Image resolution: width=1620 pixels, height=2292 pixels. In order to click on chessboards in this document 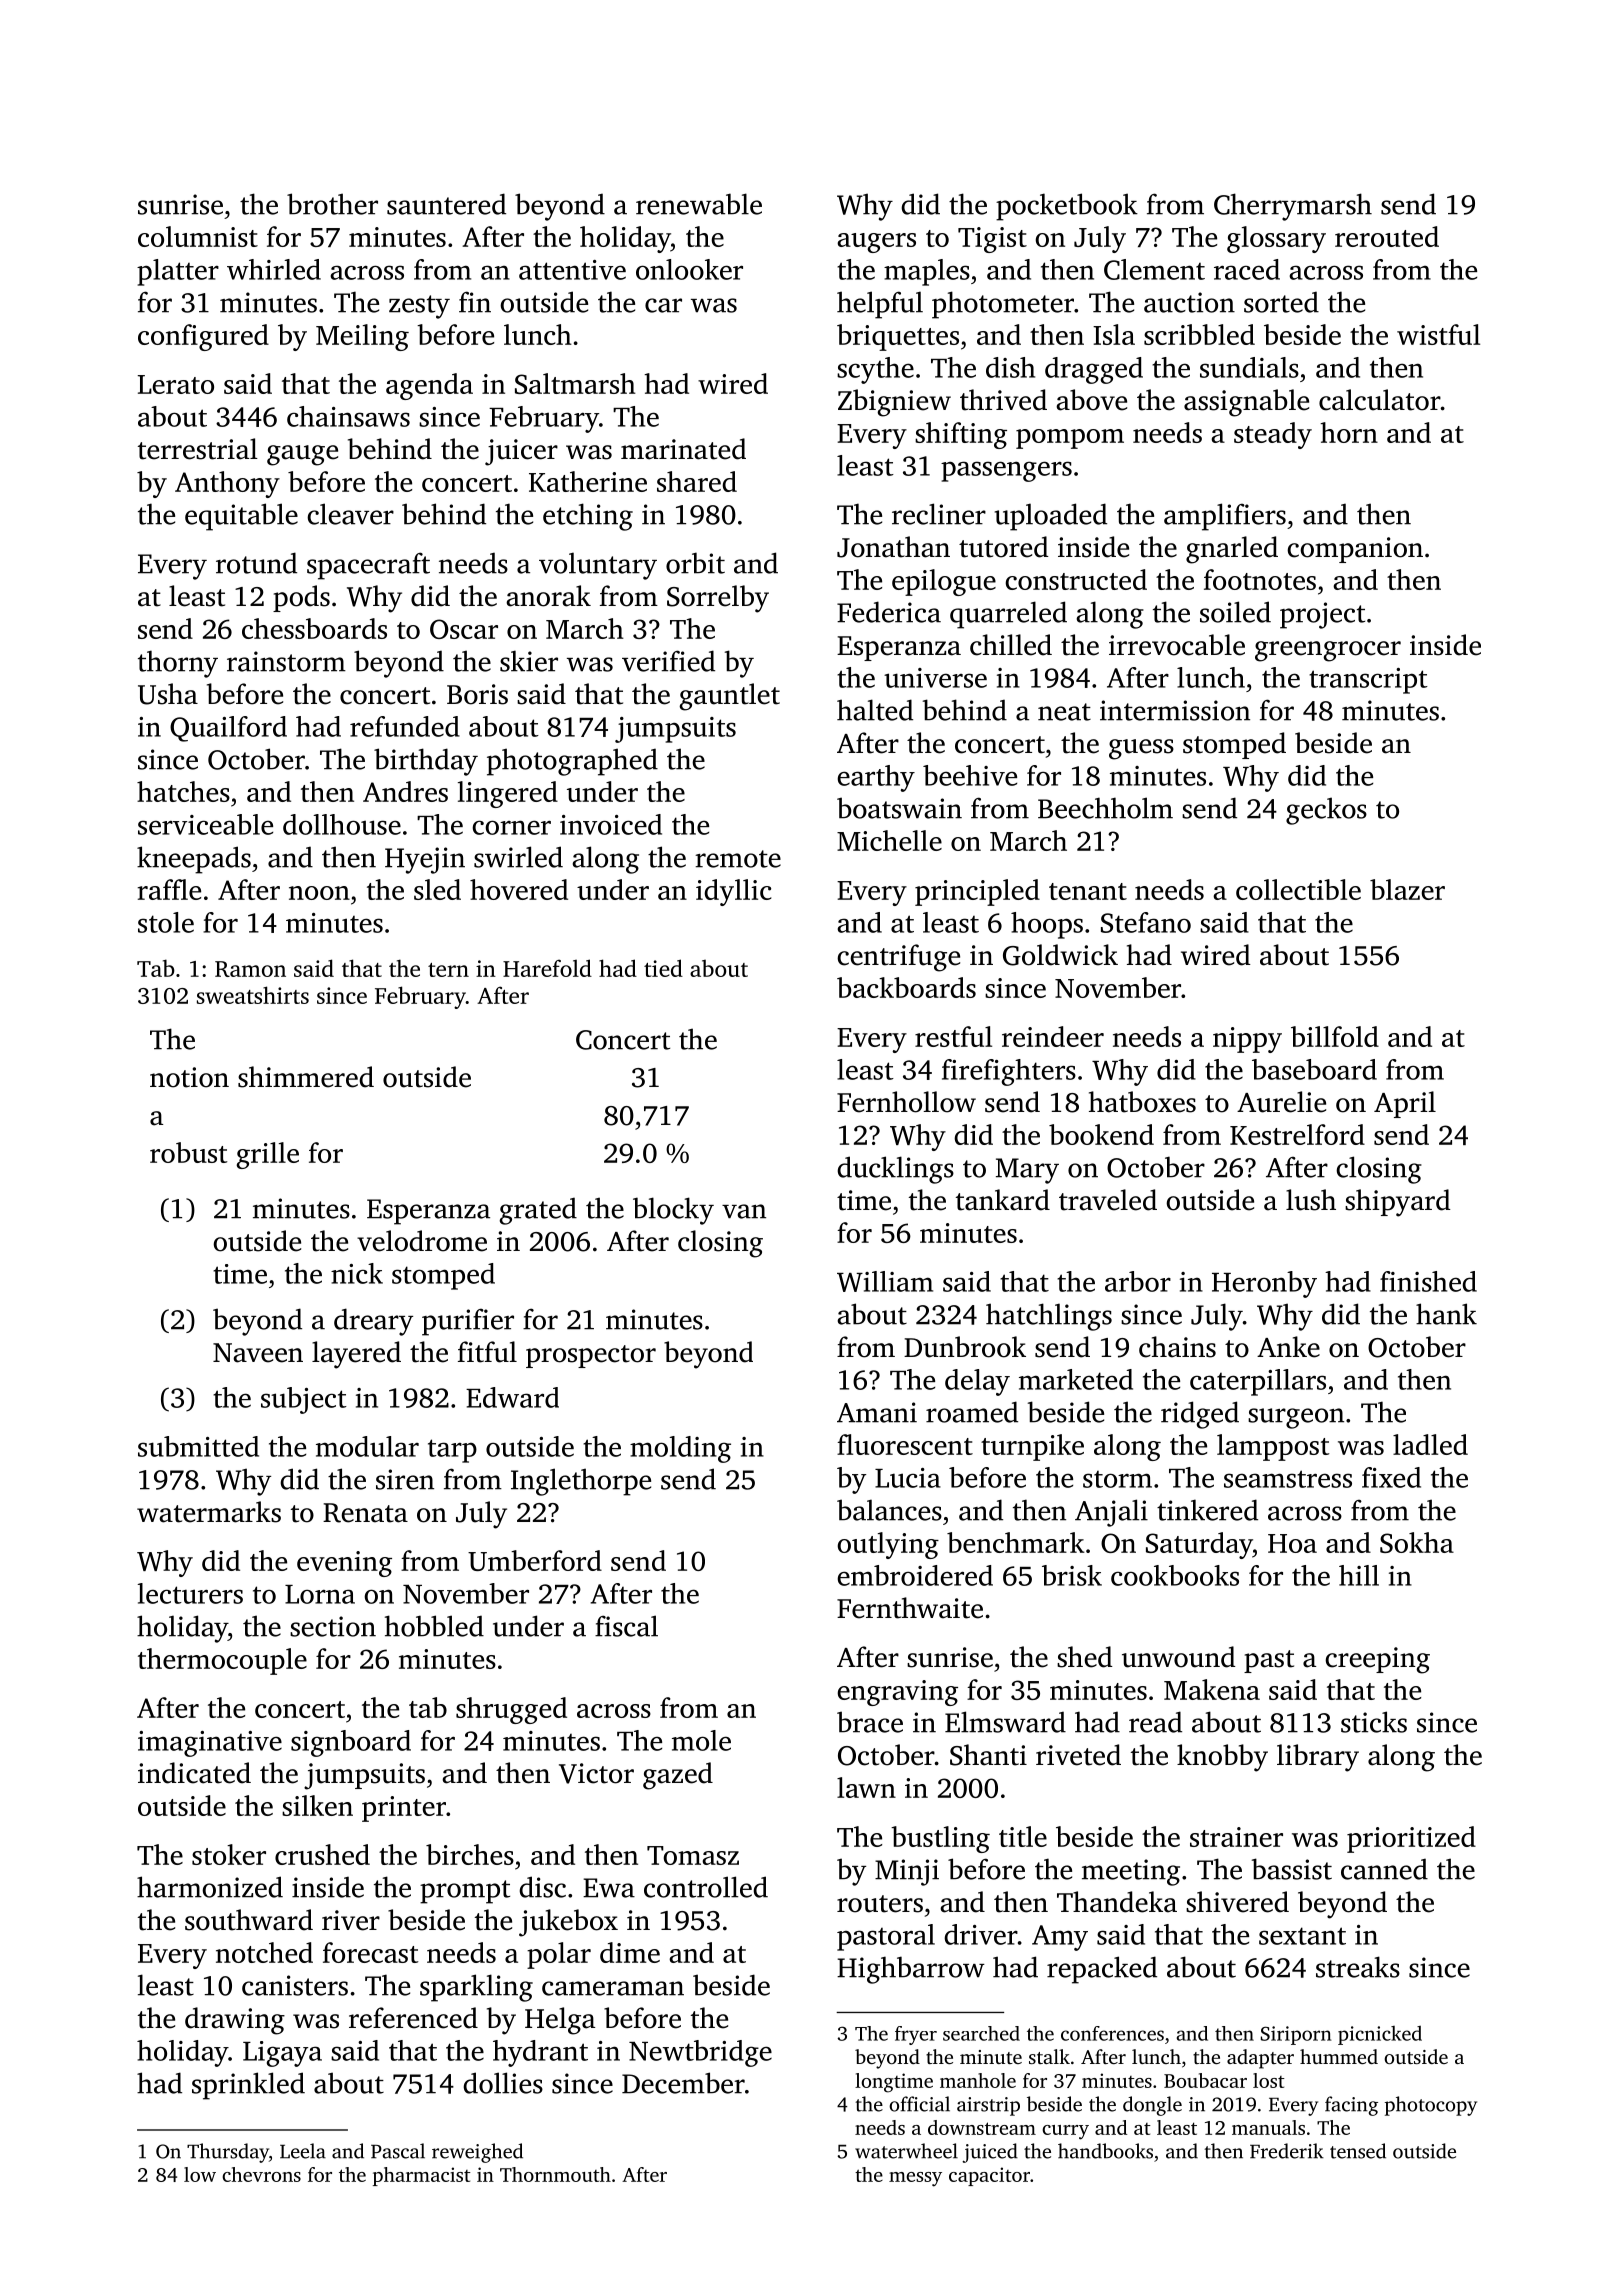, I will do `click(314, 628)`.
